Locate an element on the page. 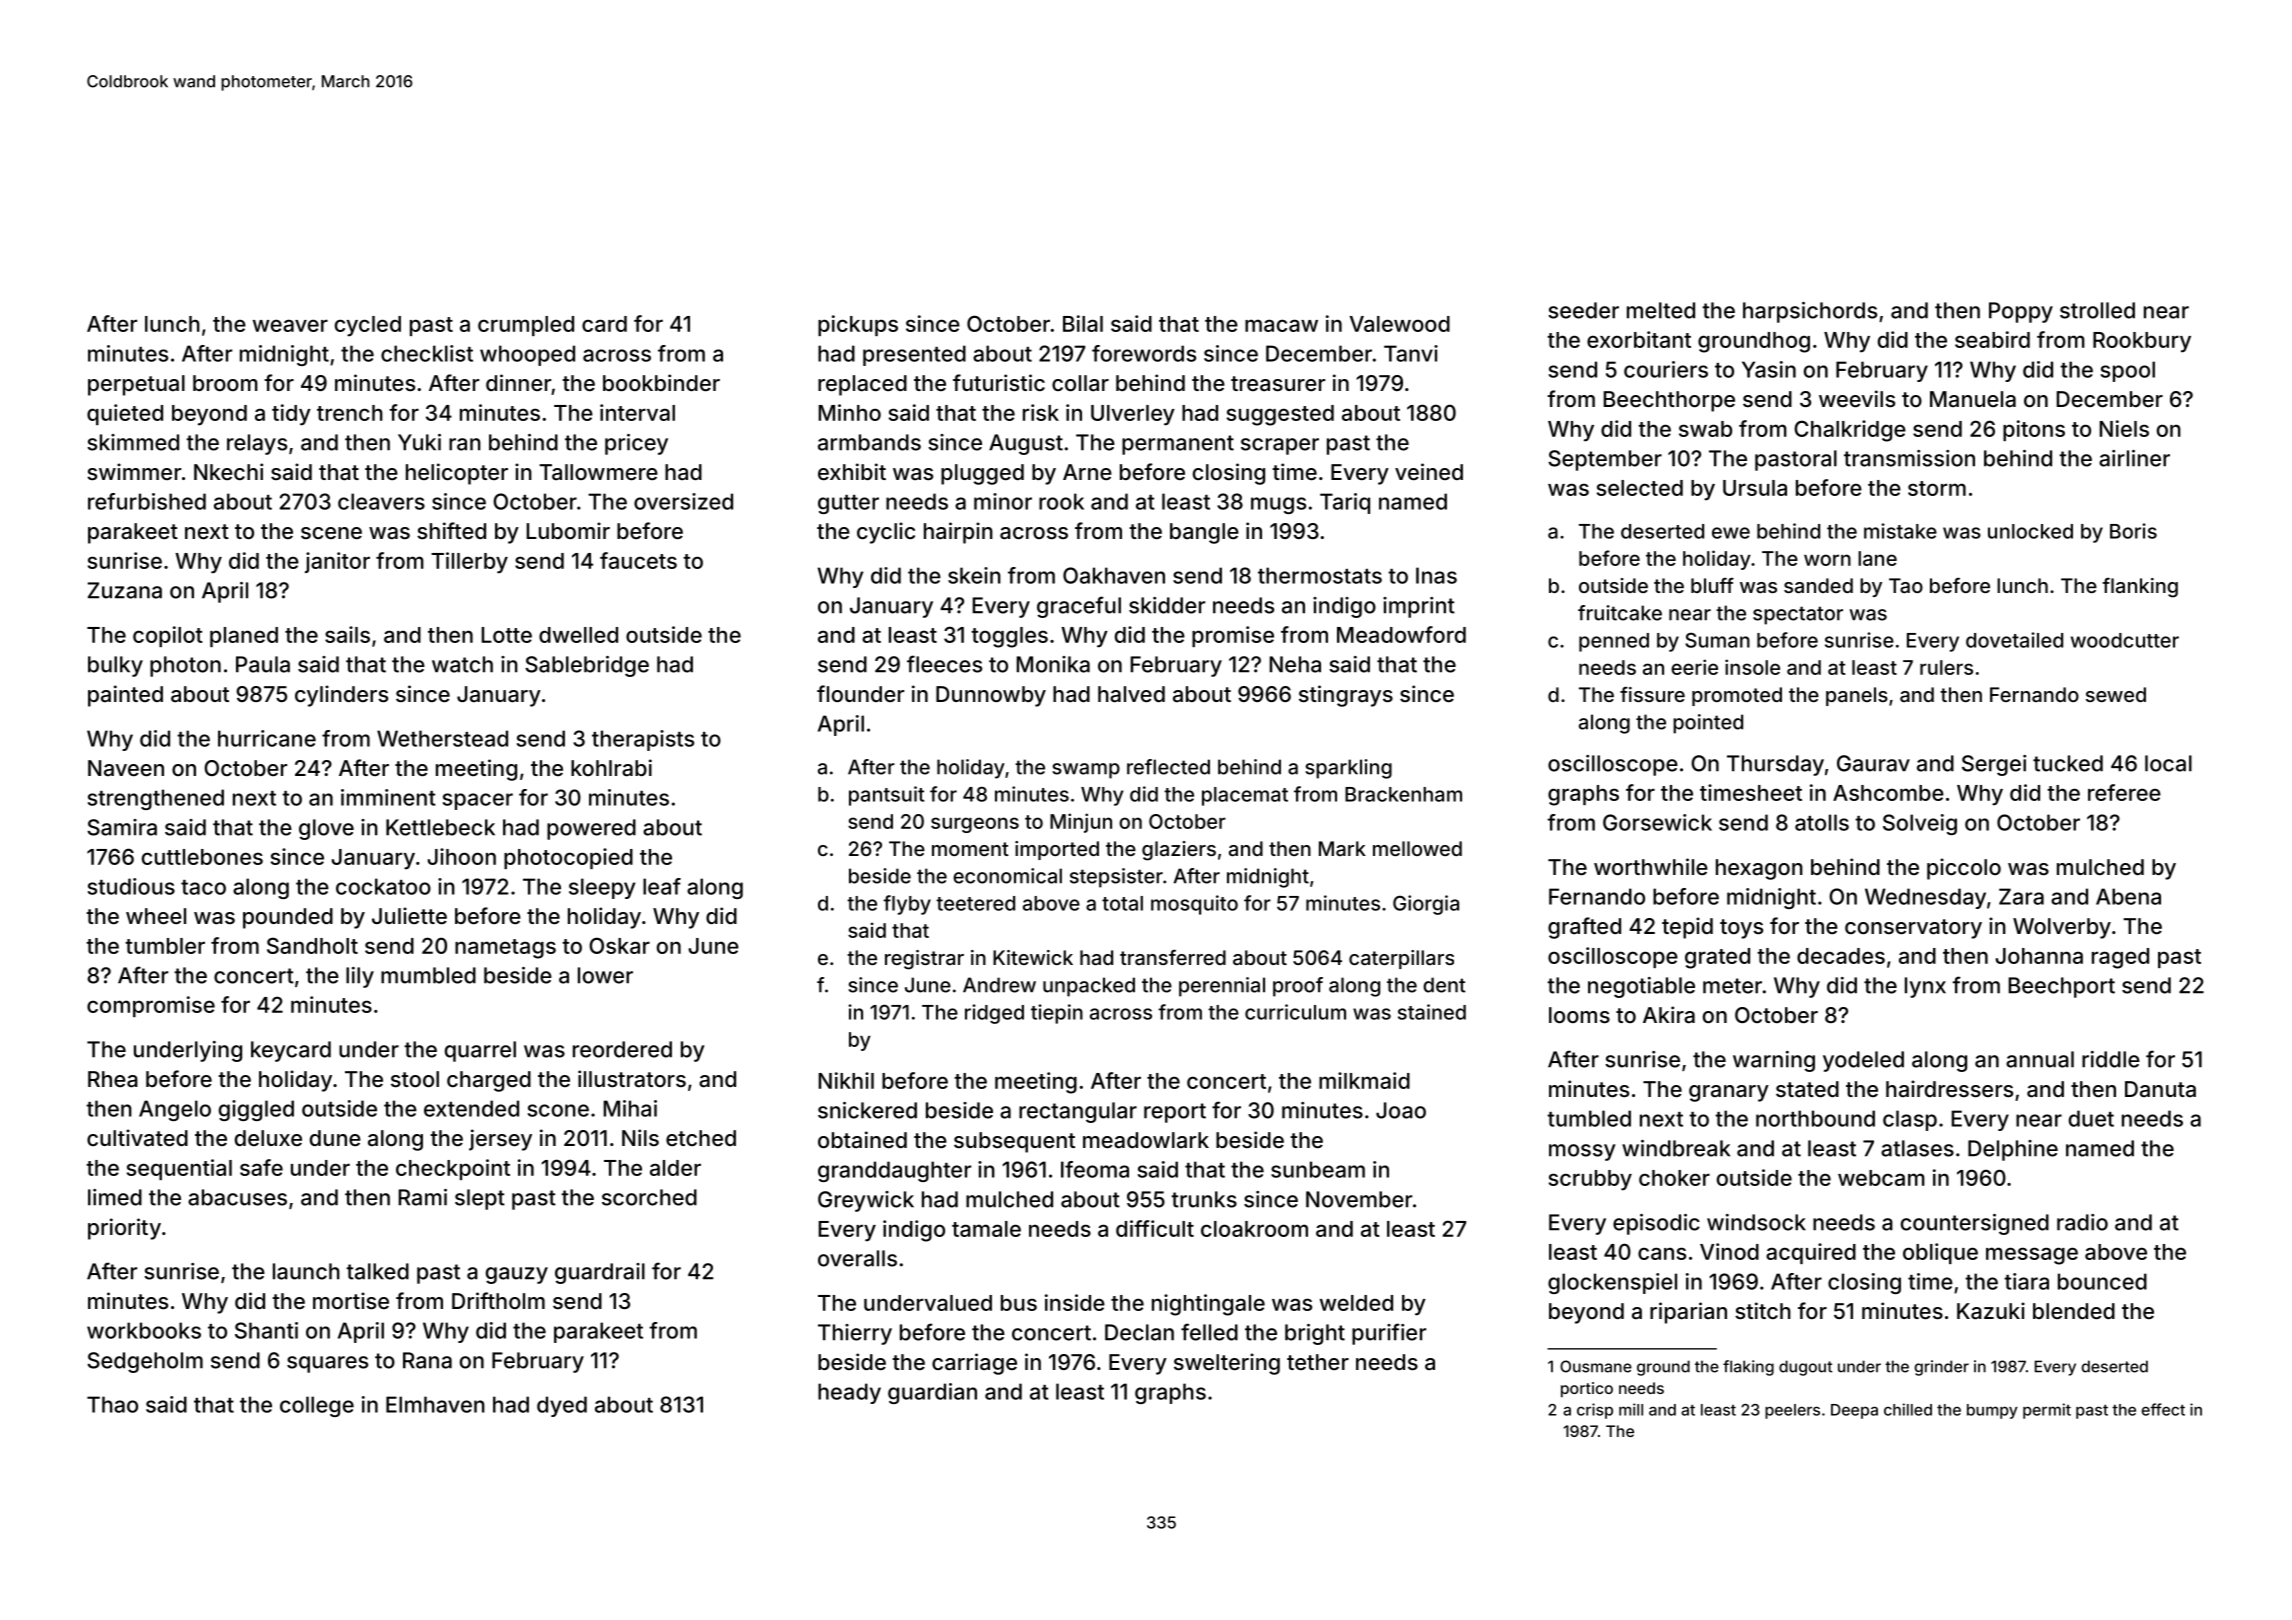 This image has height=1620, width=2292. copilot is located at coordinates (168, 636).
